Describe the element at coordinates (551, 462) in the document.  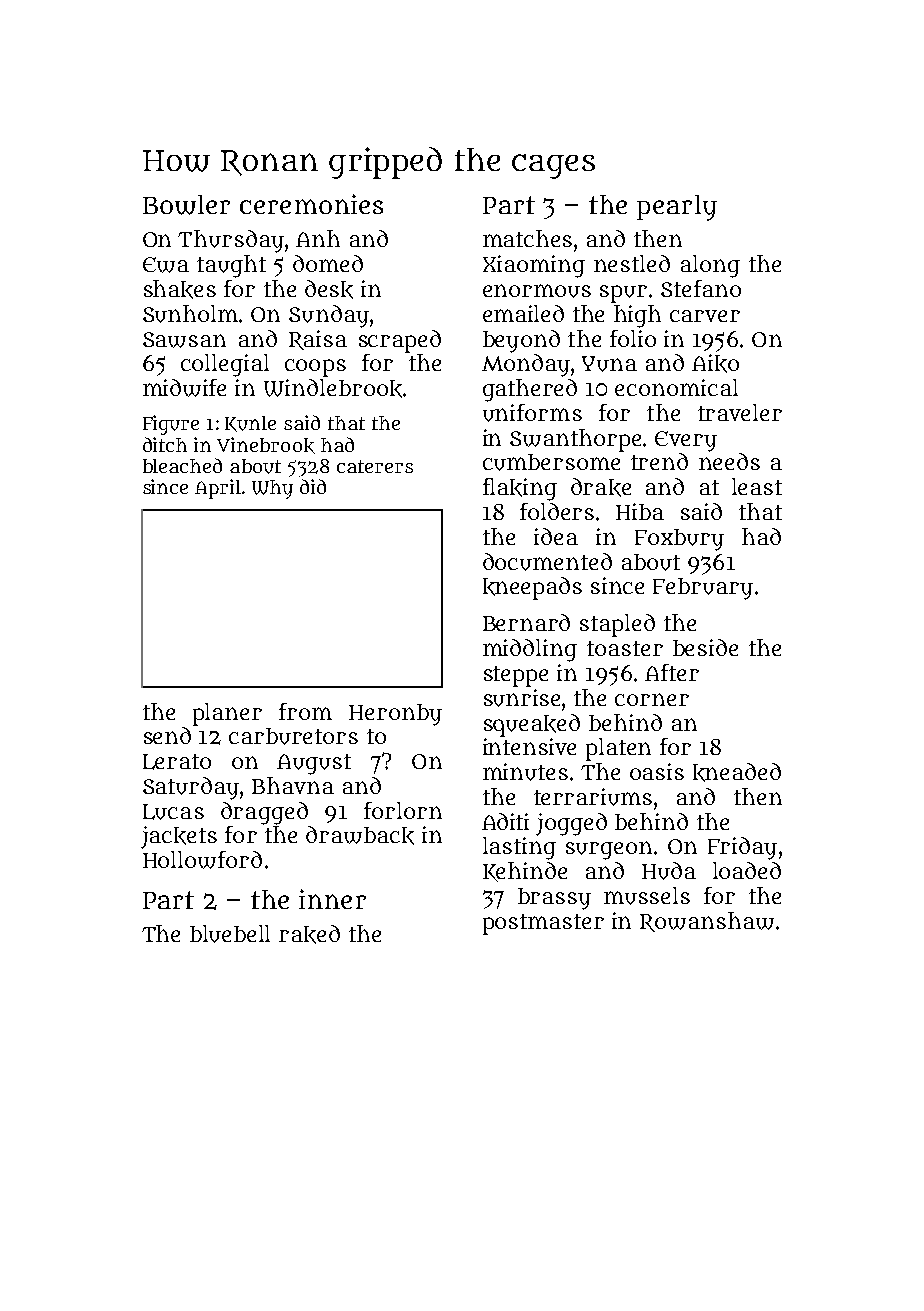
I see `cumbersome` at that location.
